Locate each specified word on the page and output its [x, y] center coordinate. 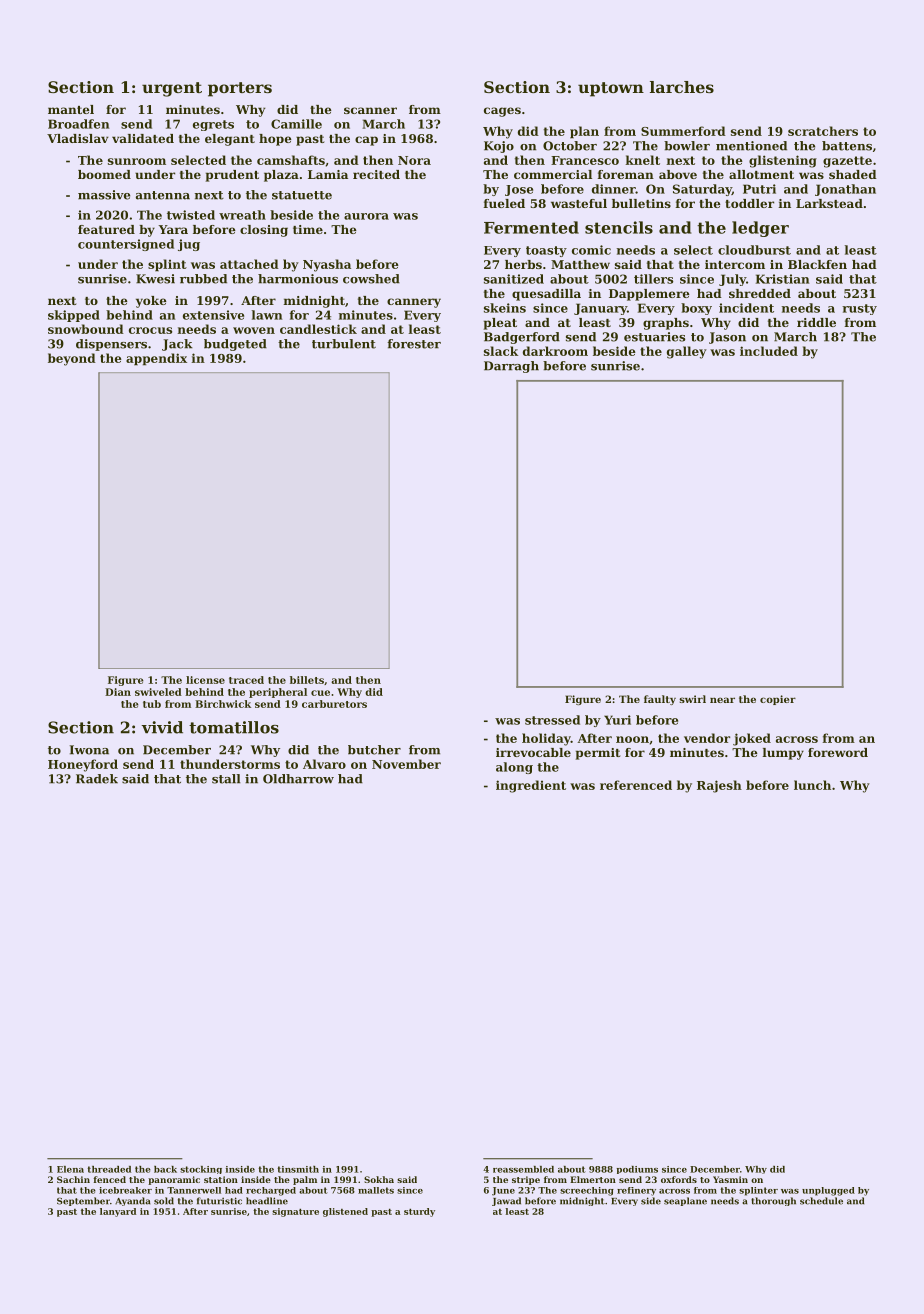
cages [502, 112]
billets [307, 680]
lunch [812, 785]
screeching [587, 1191]
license [205, 680]
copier [778, 700]
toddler [749, 203]
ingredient [531, 786]
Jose [519, 190]
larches [682, 87]
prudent [232, 176]
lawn [267, 315]
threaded [109, 1169]
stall [226, 779]
